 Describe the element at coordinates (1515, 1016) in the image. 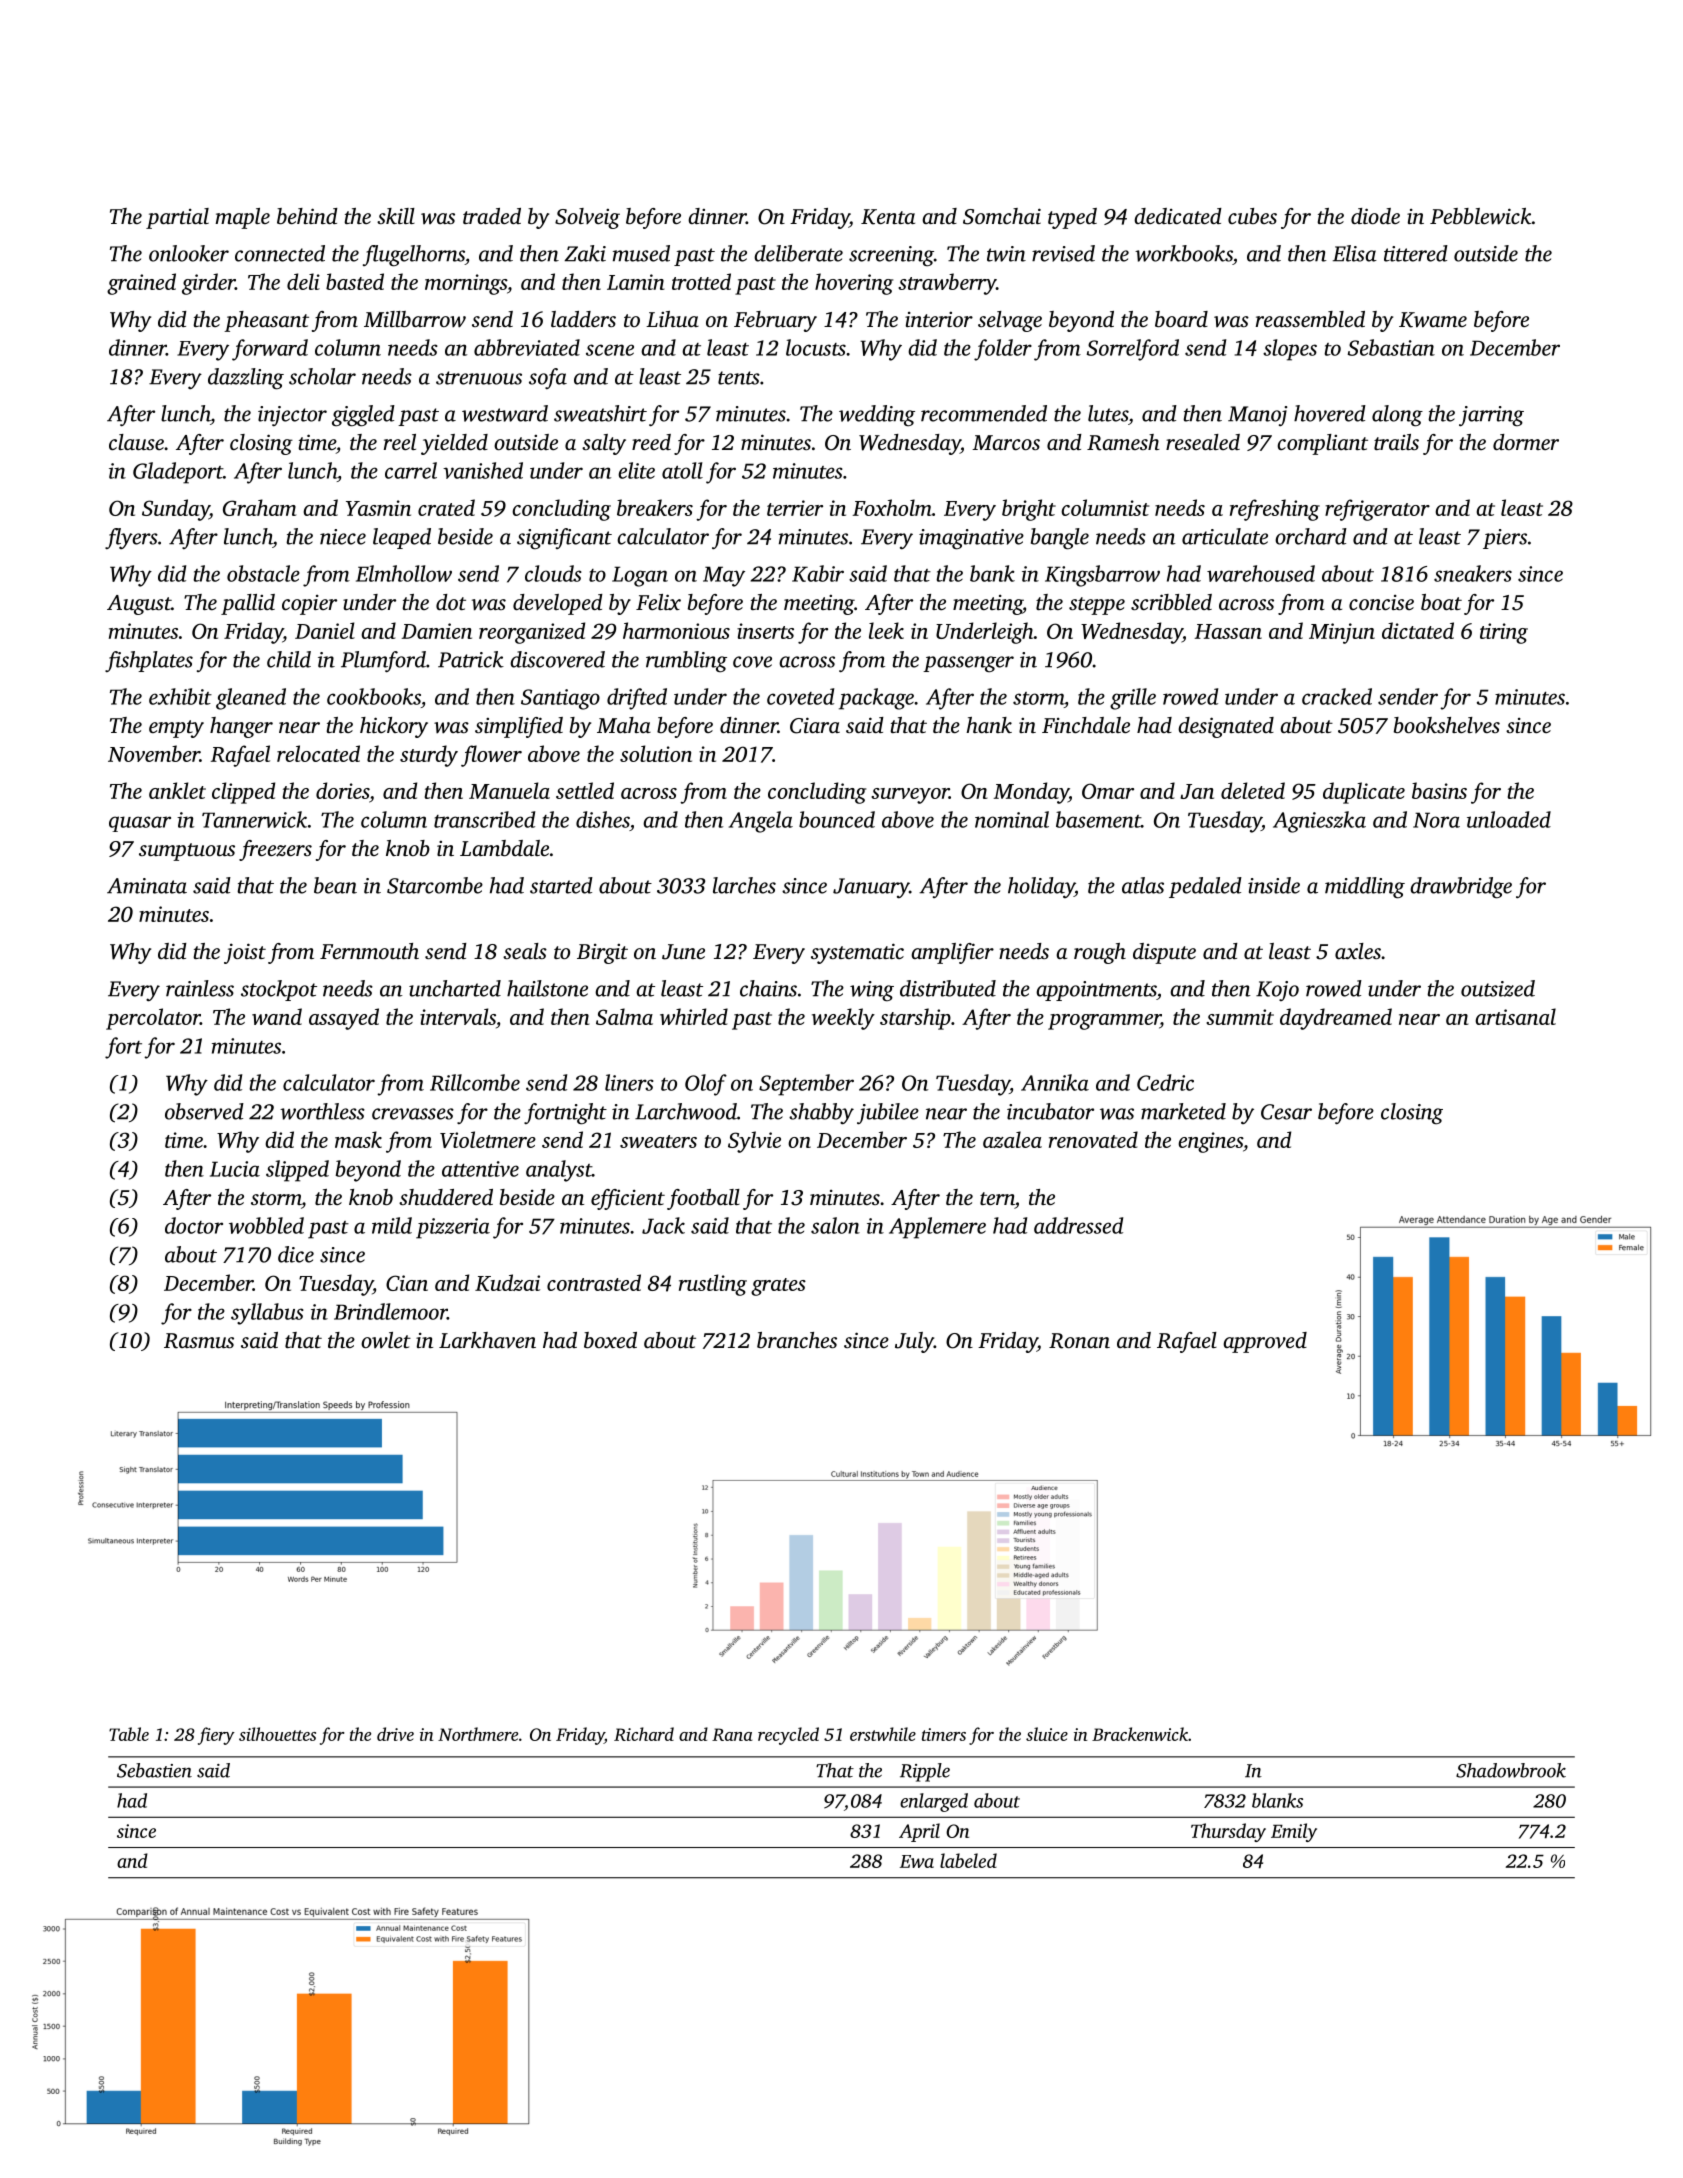

I see `artisanal` at that location.
